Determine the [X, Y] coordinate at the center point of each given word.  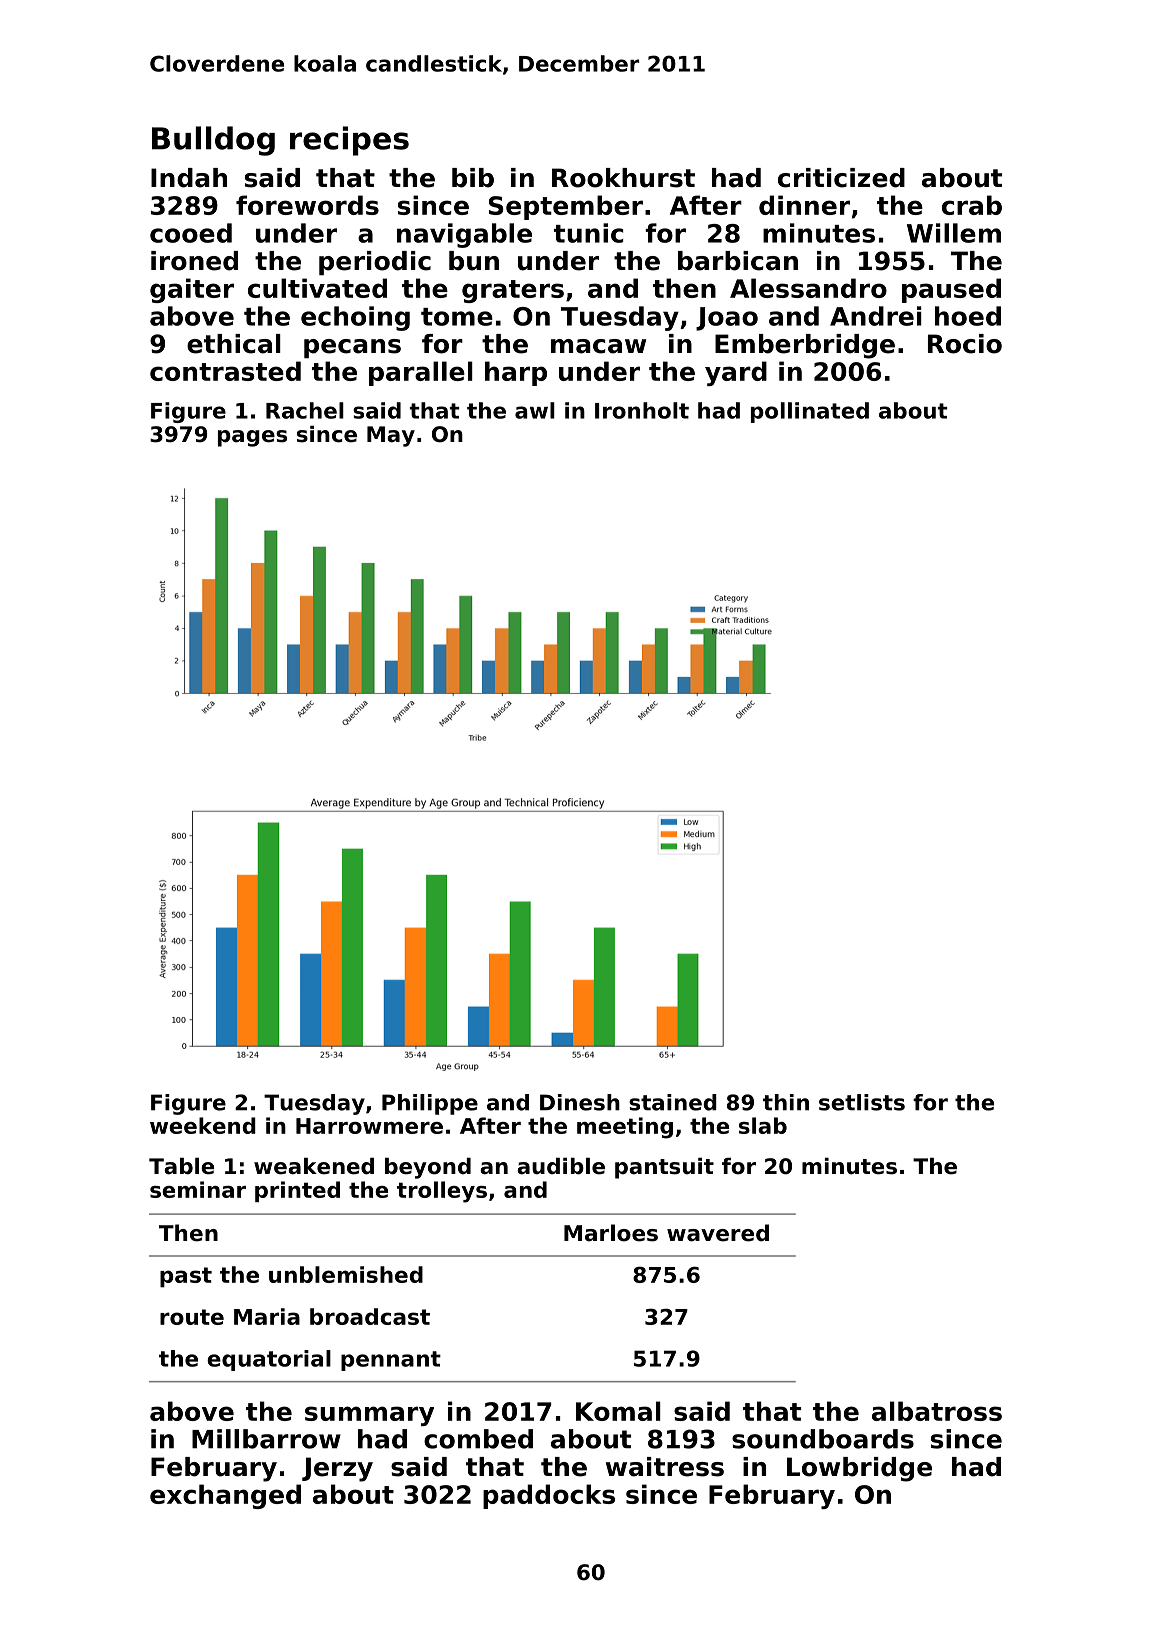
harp [516, 373]
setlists [862, 1102]
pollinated [810, 412]
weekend [203, 1125]
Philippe [430, 1104]
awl [535, 410]
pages [252, 438]
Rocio [965, 344]
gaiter [192, 290]
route [192, 1317]
